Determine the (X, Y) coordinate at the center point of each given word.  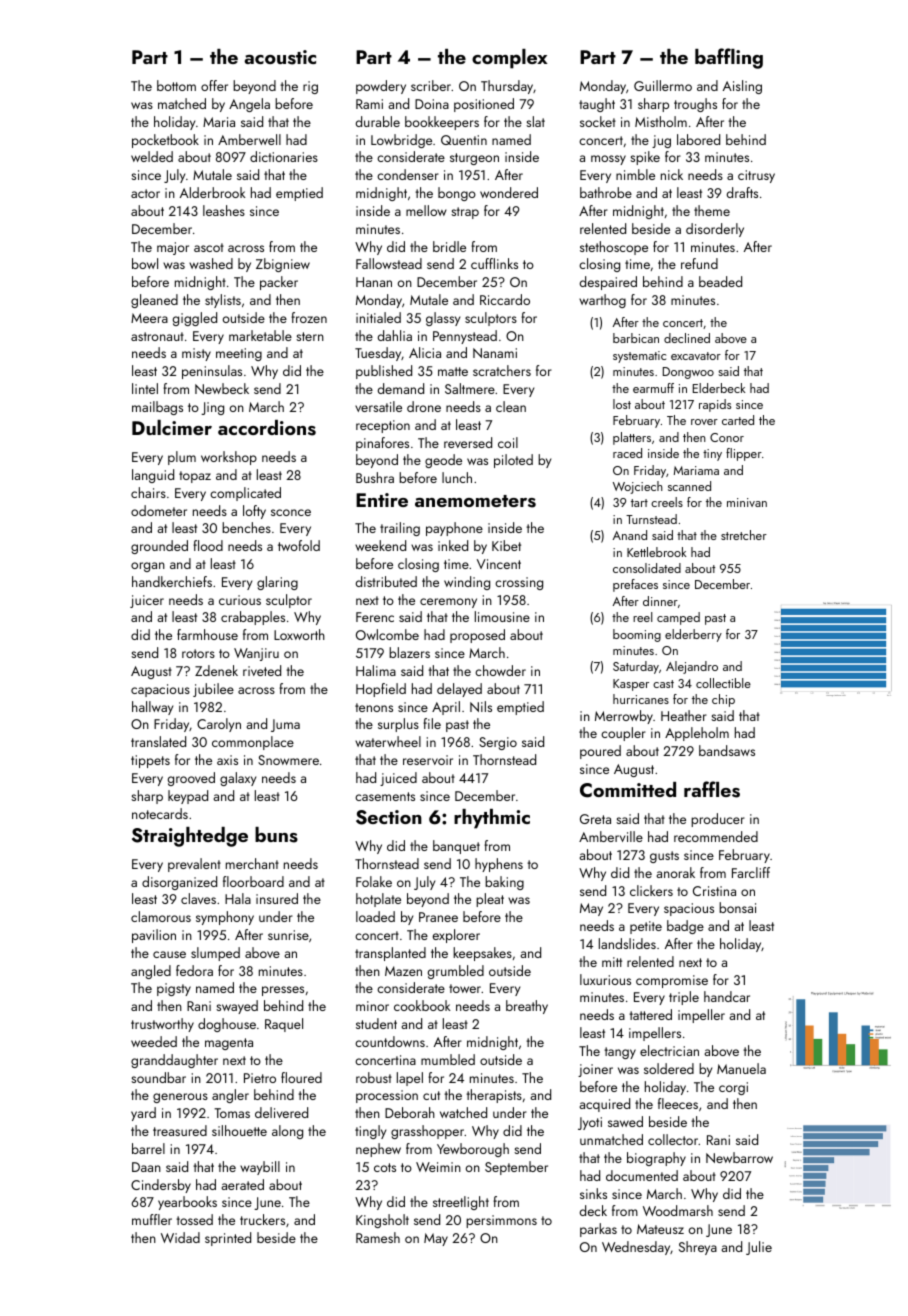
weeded (154, 1041)
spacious (689, 909)
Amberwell (249, 139)
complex (509, 59)
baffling (729, 58)
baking (504, 883)
